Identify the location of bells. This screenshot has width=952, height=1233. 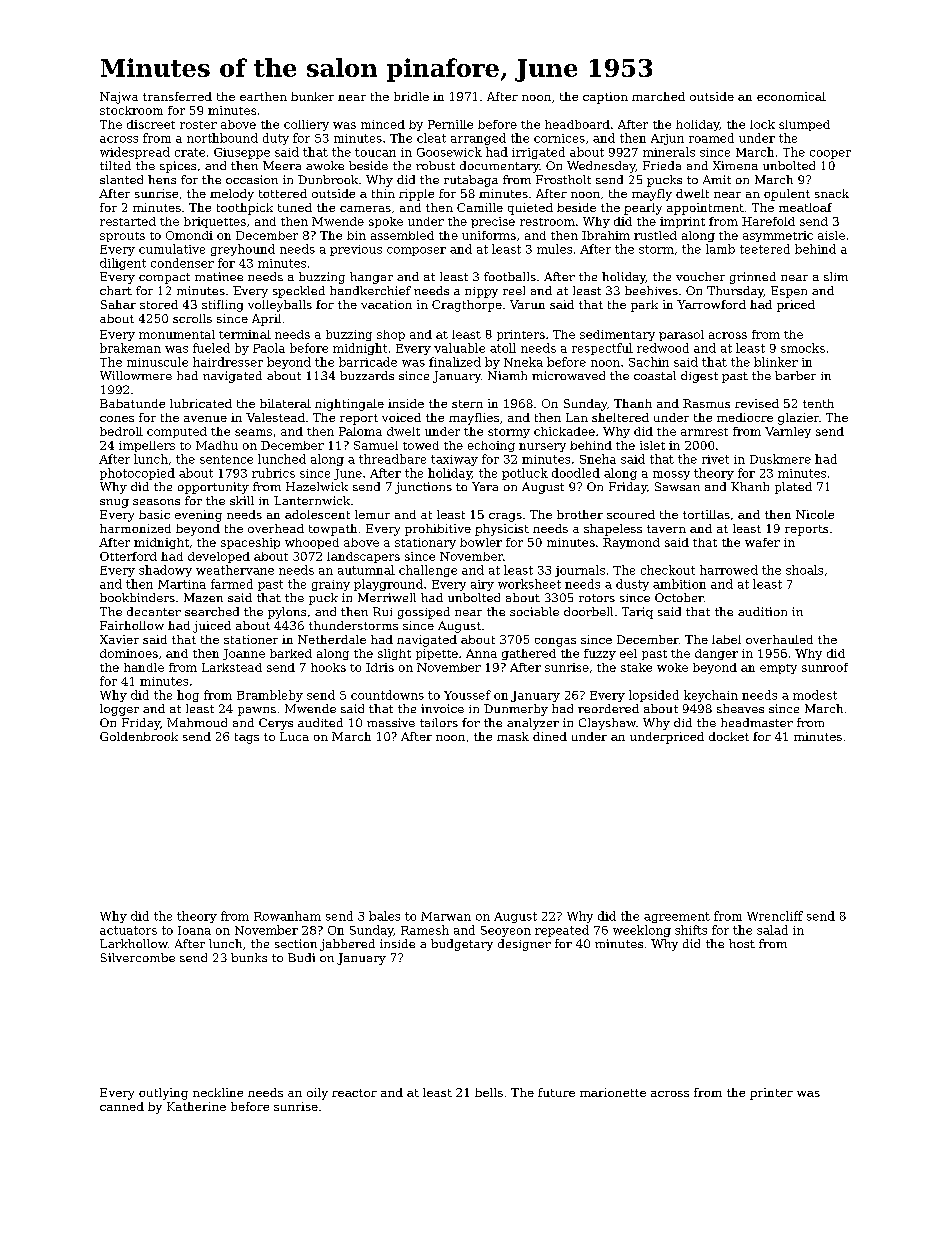
(489, 1092).
